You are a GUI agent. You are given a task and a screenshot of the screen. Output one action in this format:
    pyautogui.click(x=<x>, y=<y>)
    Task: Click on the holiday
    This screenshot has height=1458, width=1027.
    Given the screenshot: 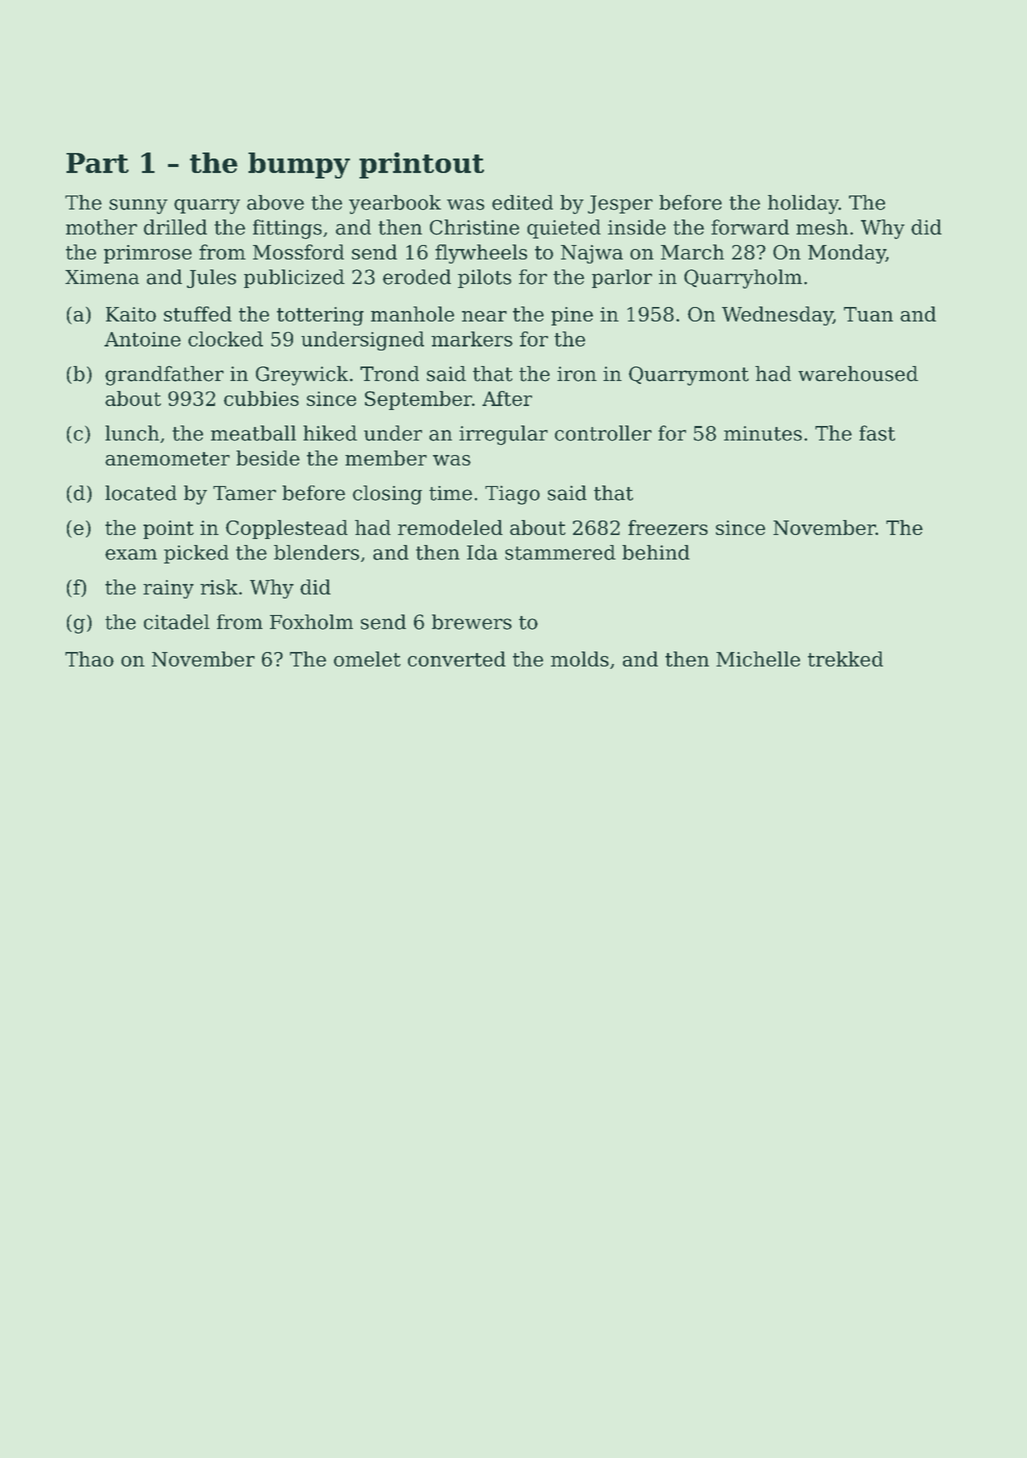 What is the action you would take?
    pyautogui.click(x=803, y=204)
